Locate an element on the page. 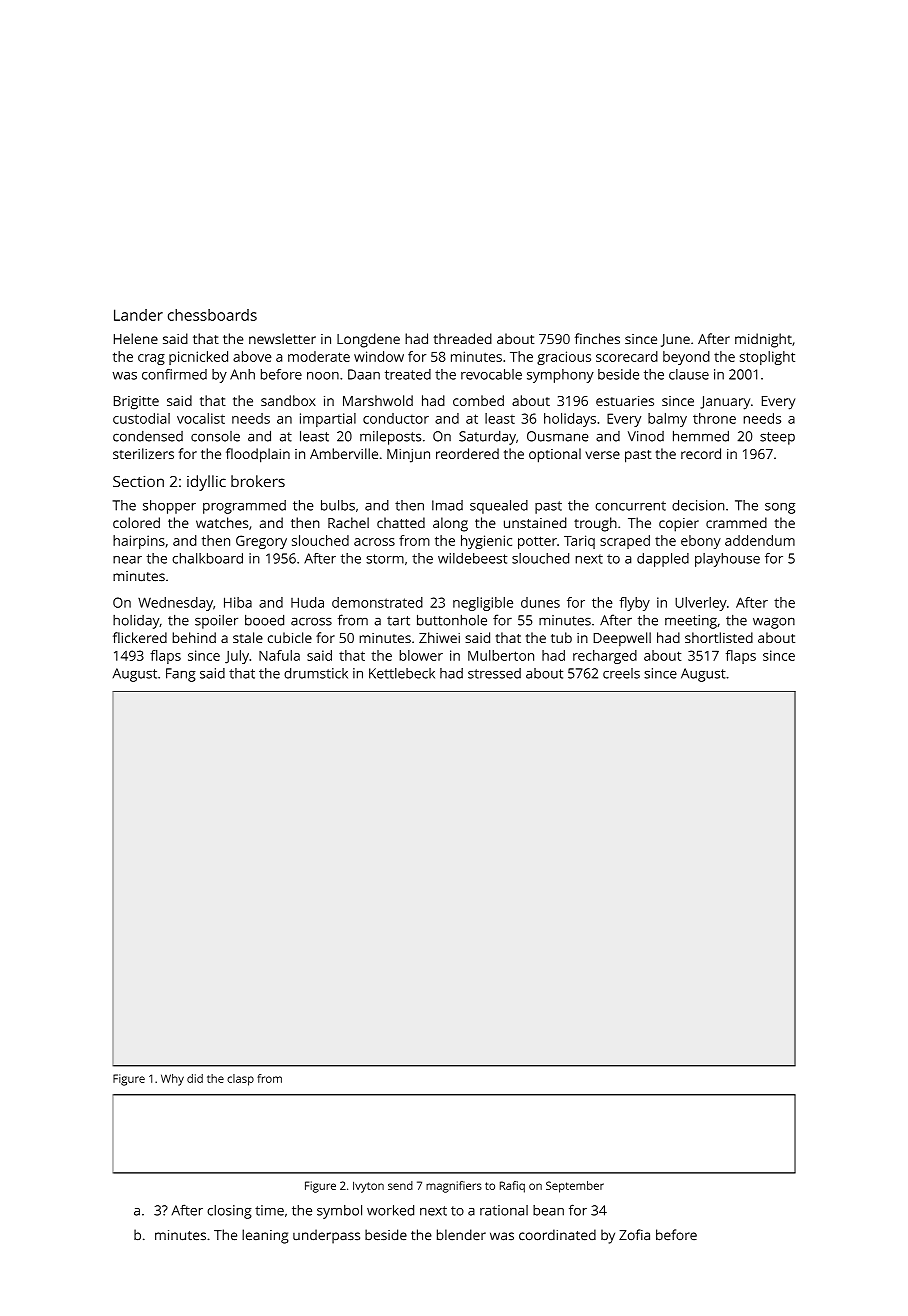  closing is located at coordinates (229, 1212).
